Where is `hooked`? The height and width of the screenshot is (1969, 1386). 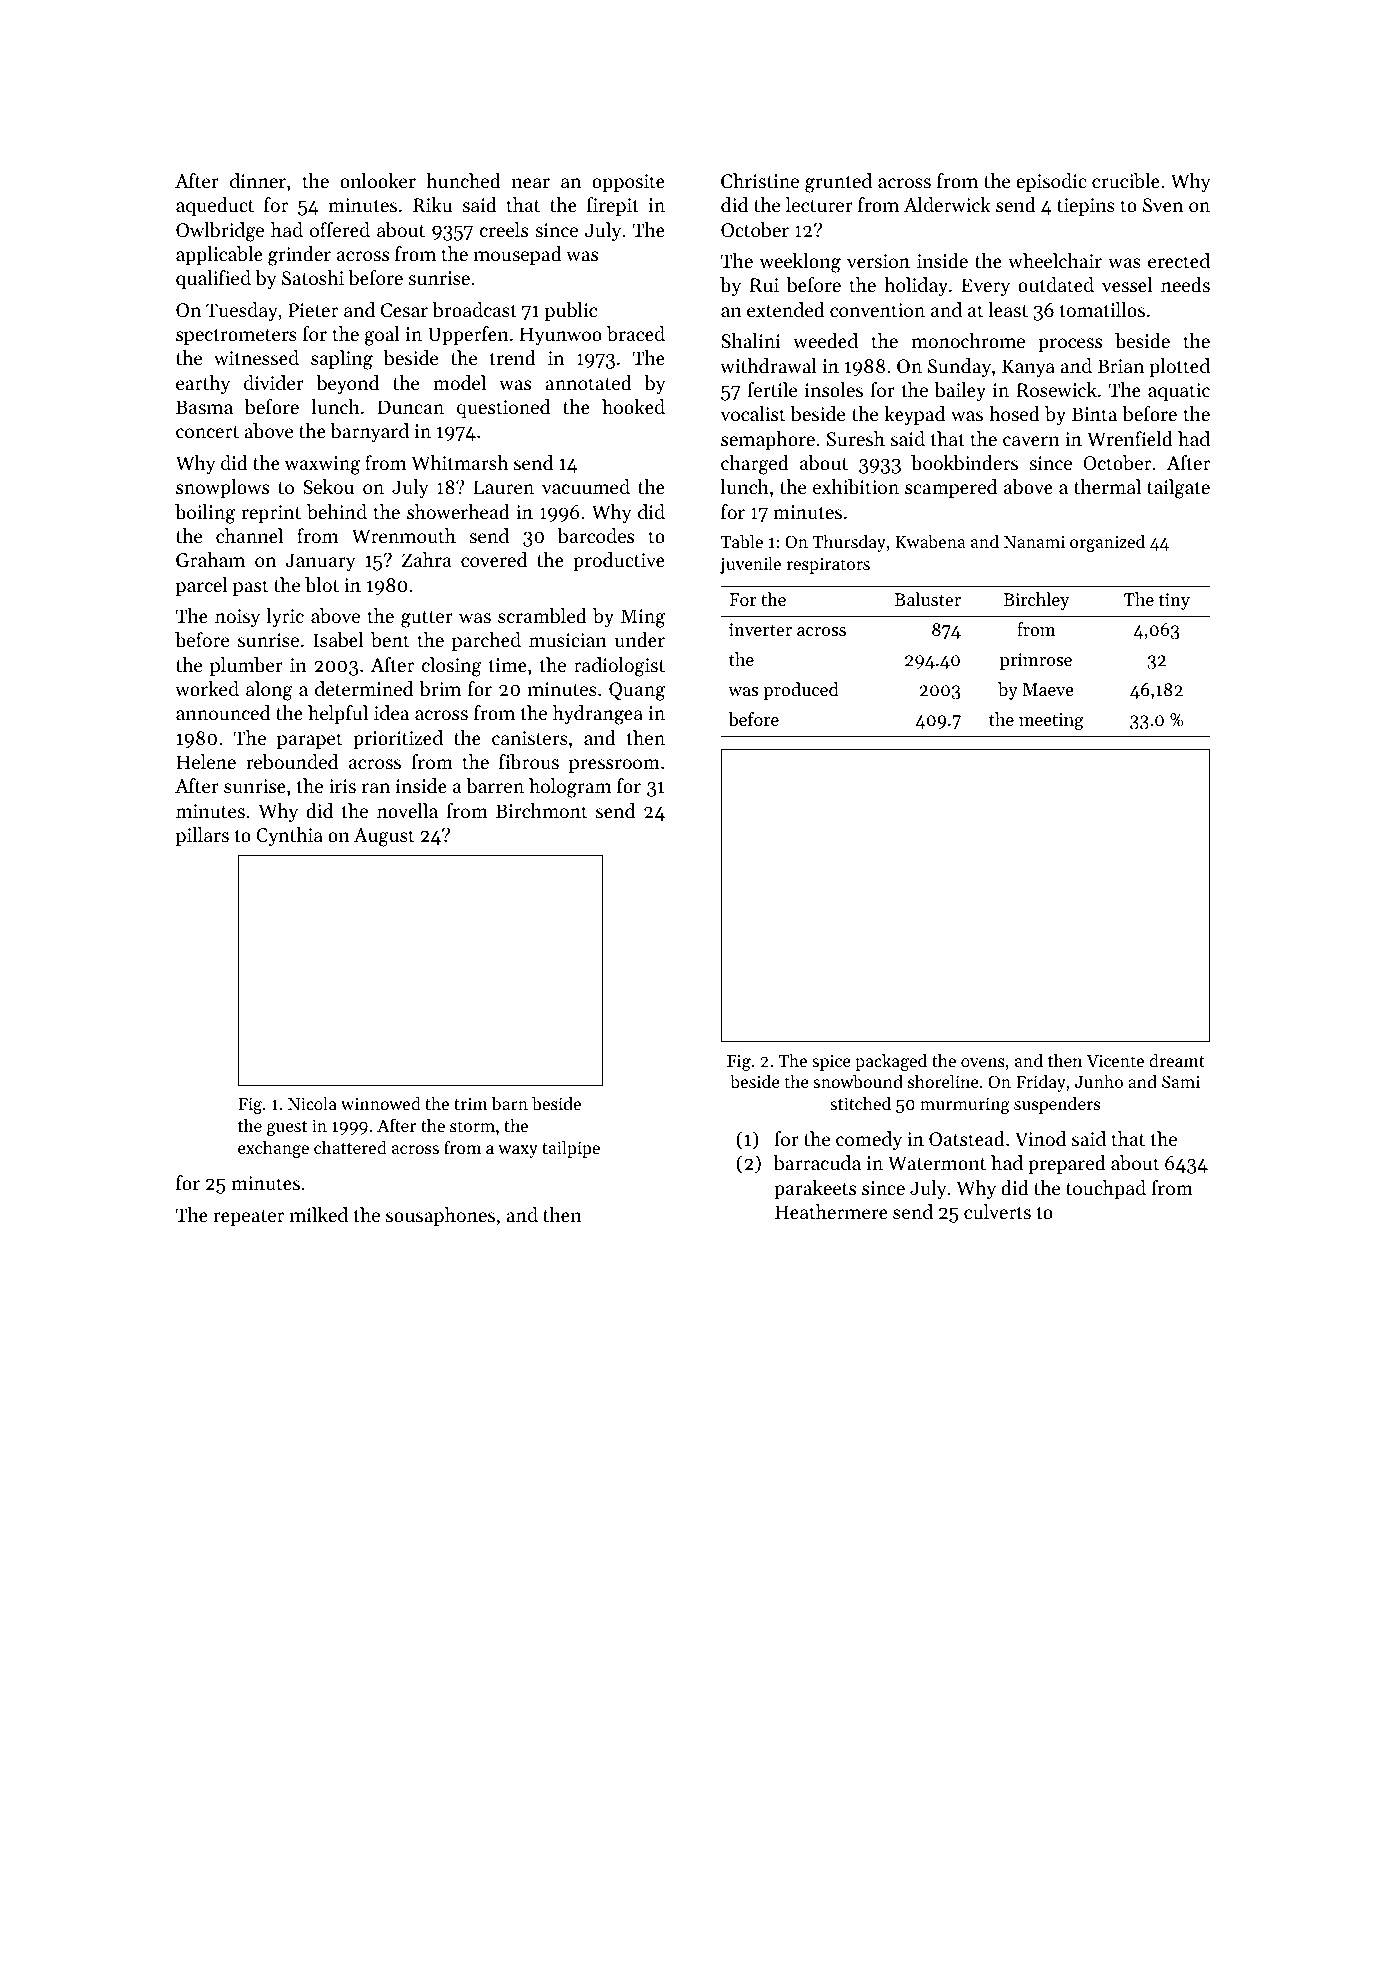 hooked is located at coordinates (633, 406).
